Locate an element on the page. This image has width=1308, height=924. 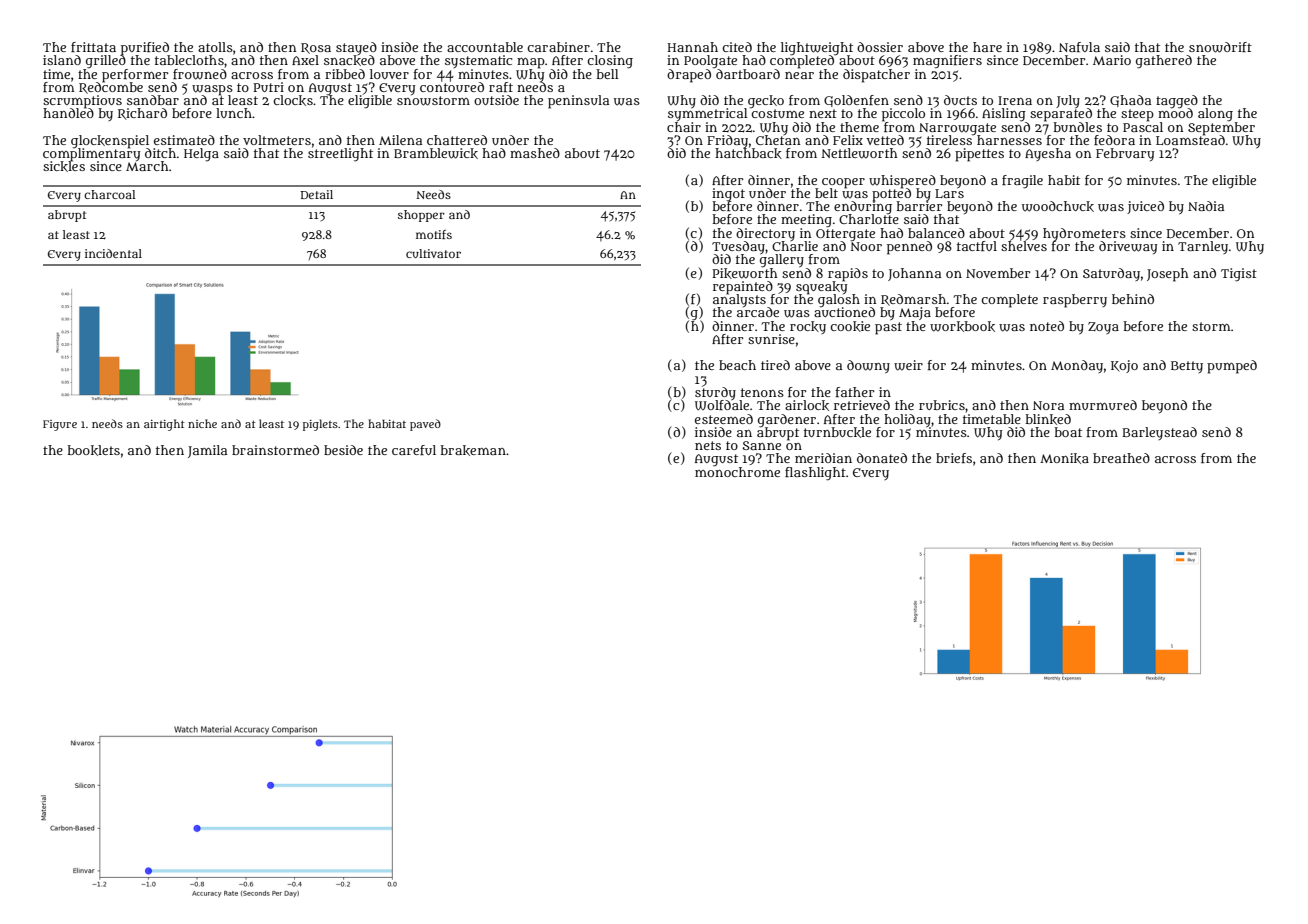
cited is located at coordinates (737, 47).
